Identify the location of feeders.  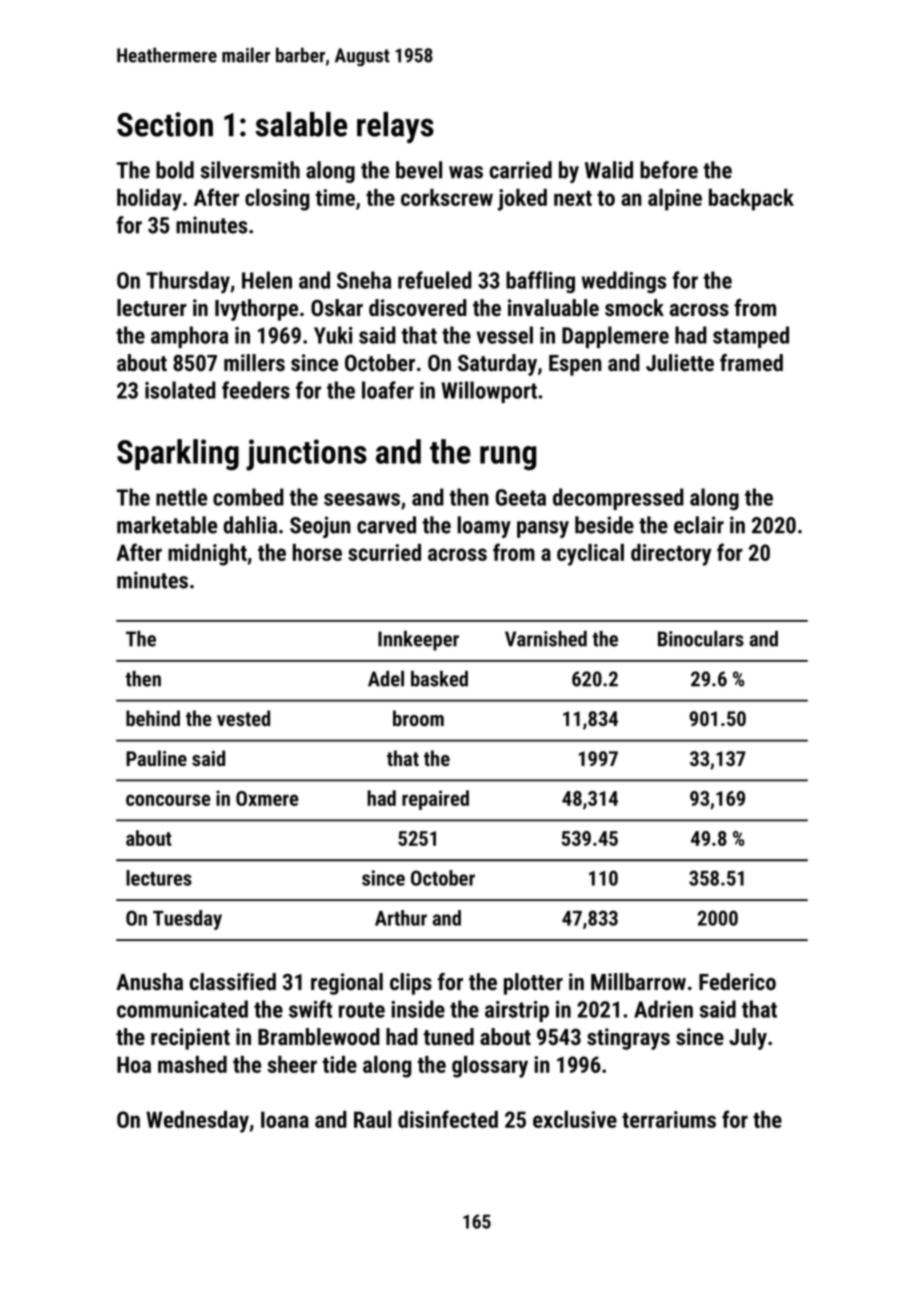
(256, 390).
